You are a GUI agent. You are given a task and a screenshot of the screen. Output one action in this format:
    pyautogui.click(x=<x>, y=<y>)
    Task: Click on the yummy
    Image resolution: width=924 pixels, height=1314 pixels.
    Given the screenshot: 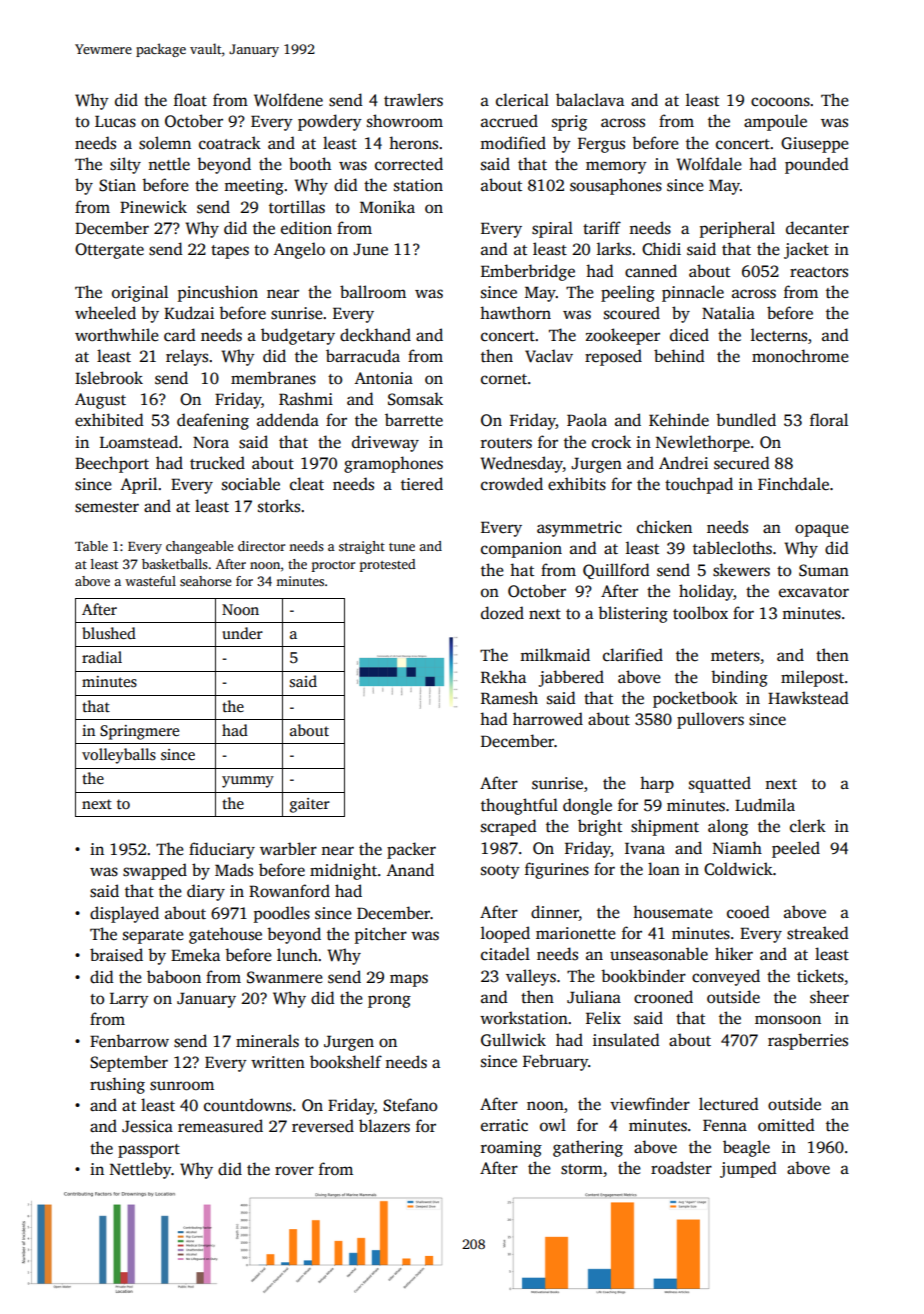 What is the action you would take?
    pyautogui.click(x=248, y=782)
